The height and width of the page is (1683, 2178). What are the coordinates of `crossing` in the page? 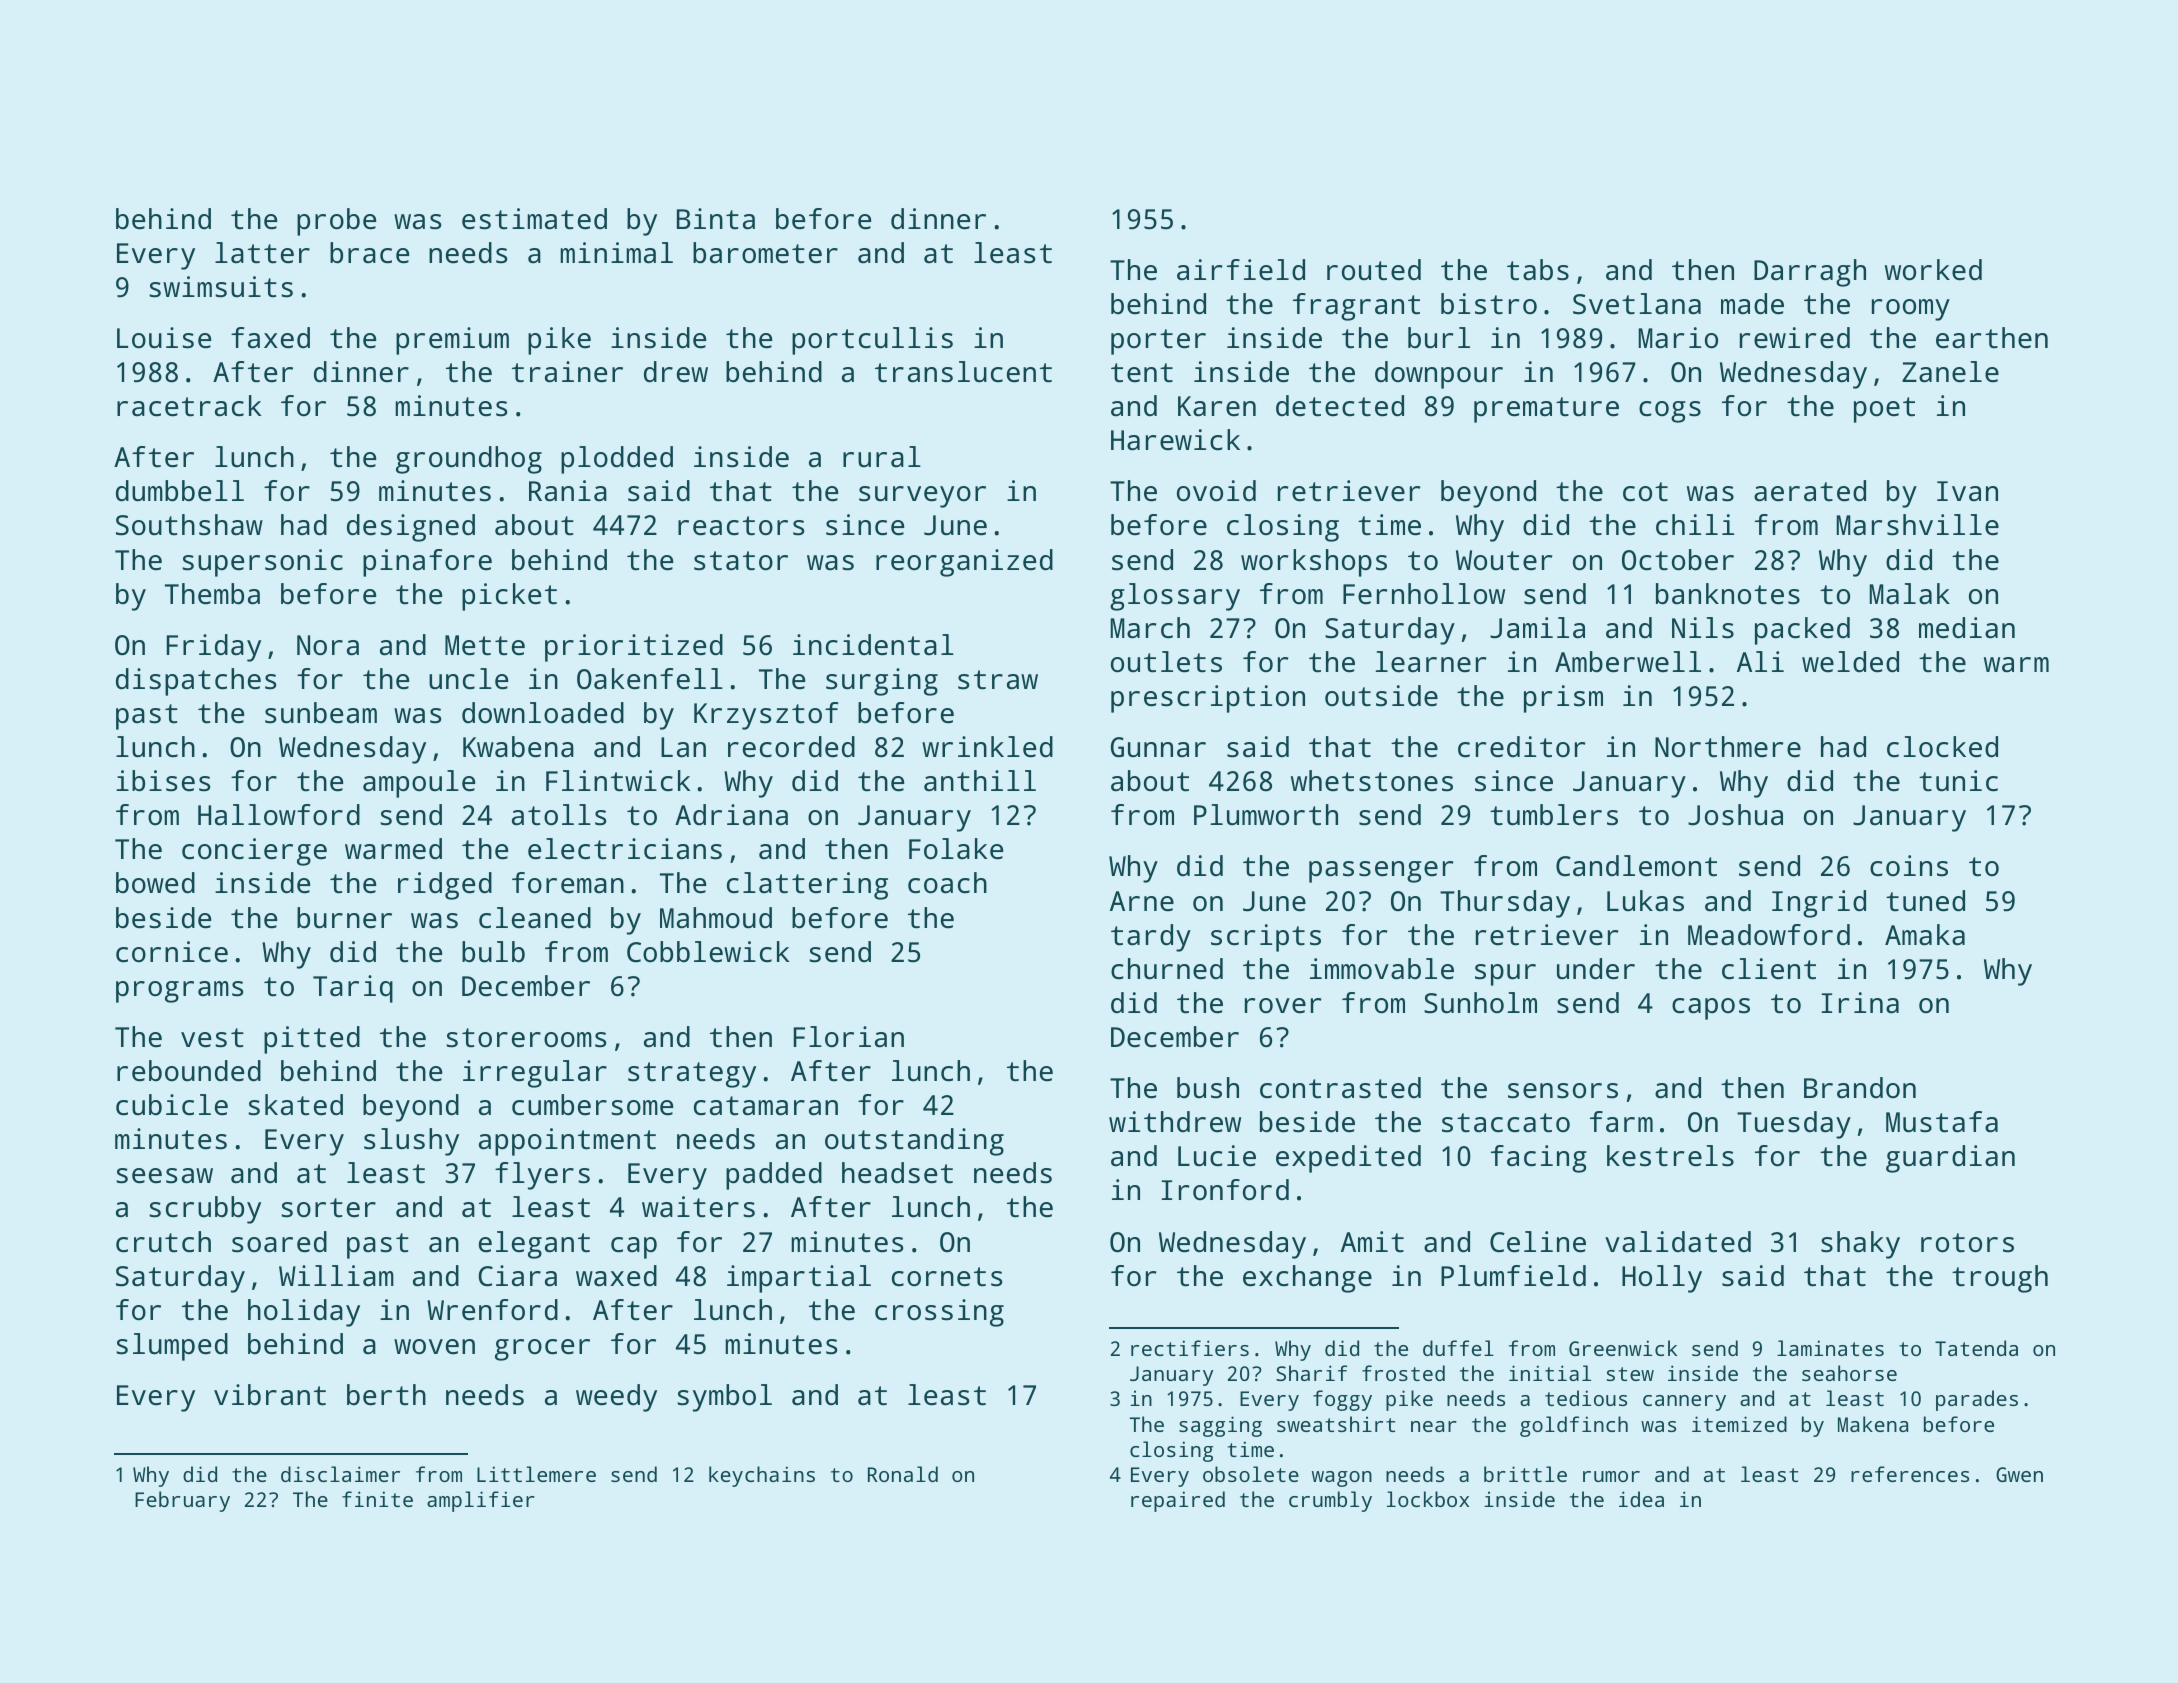 It's located at (939, 1313).
